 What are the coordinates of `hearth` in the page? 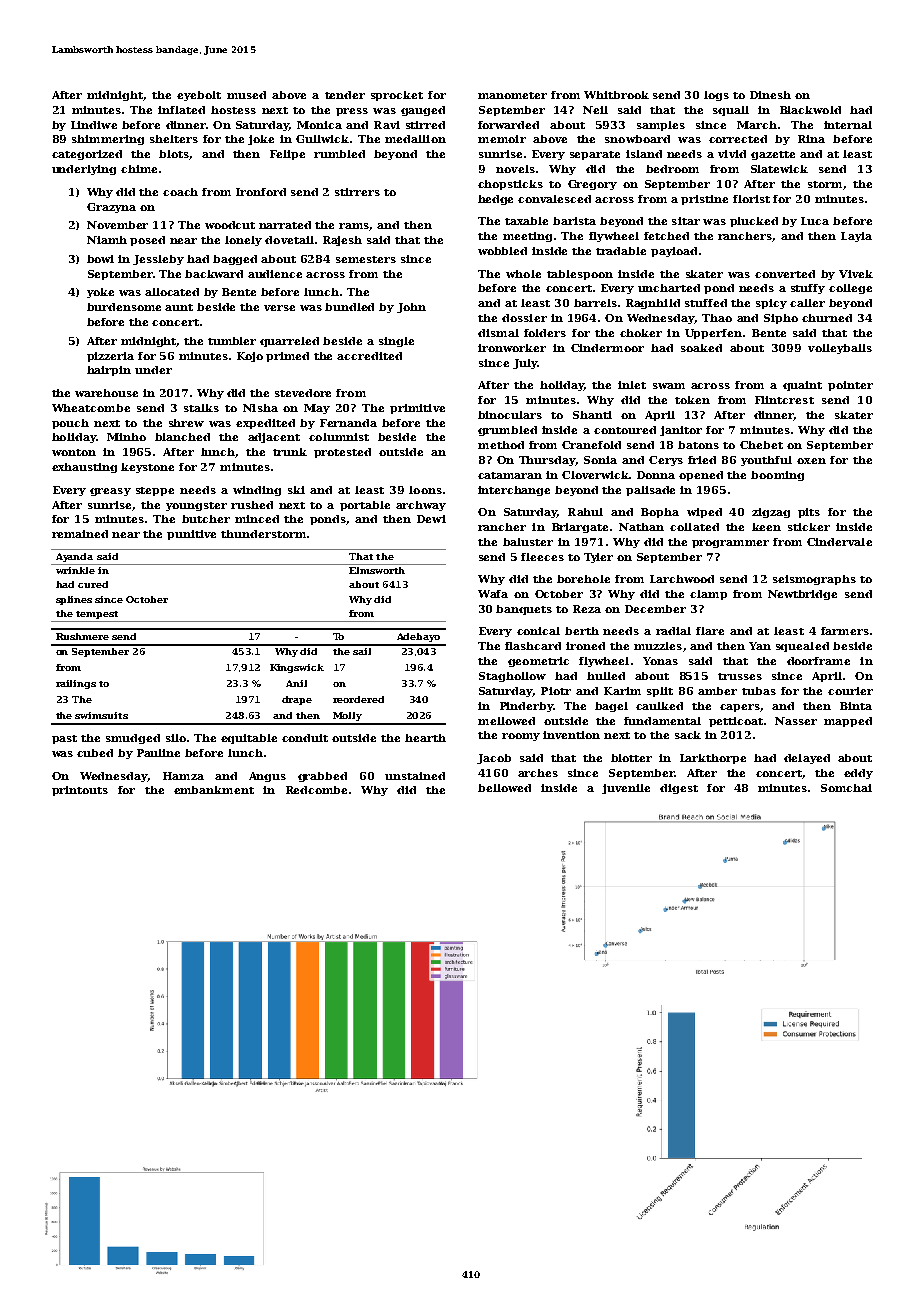 It's located at (425, 738).
